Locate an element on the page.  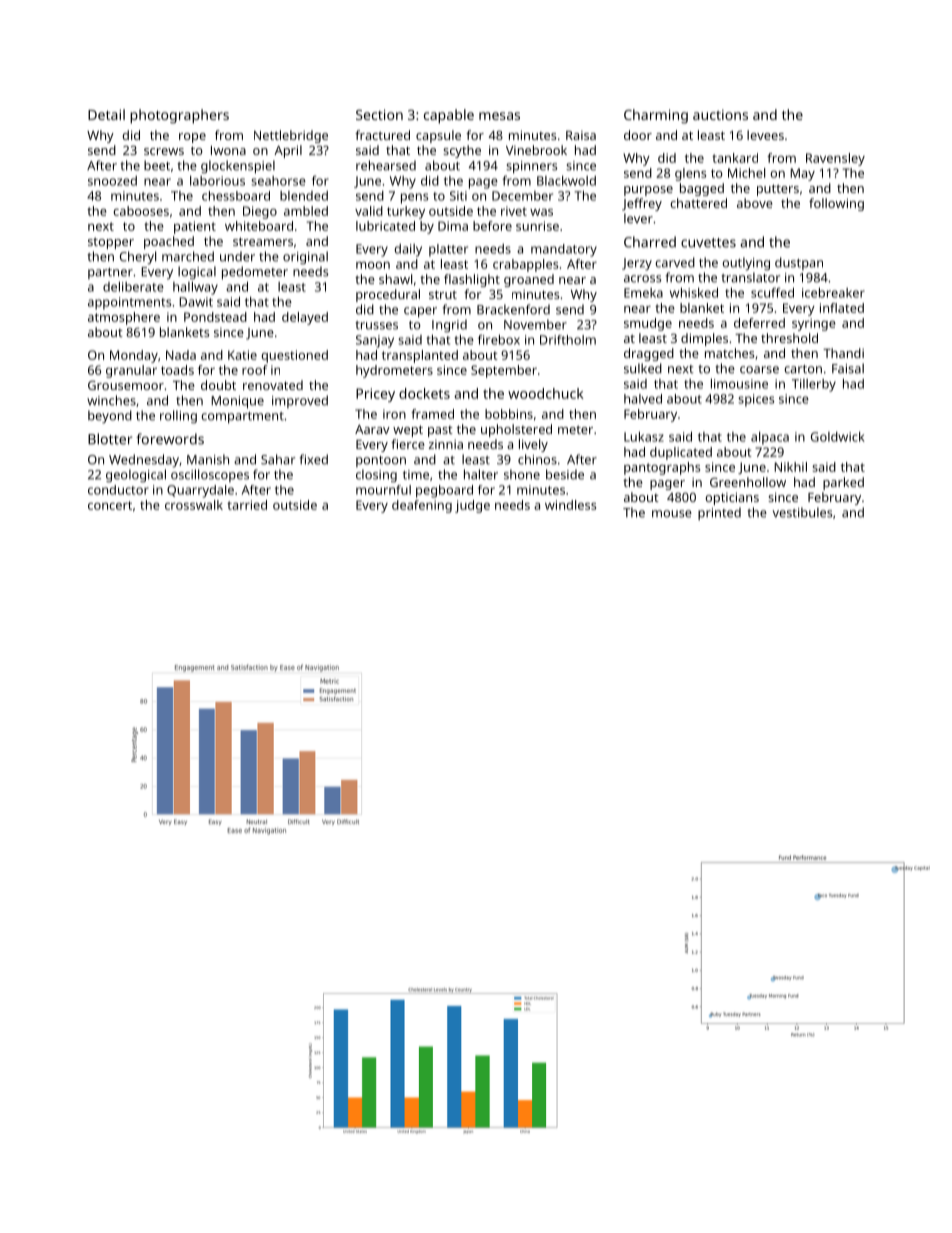
crosswalk is located at coordinates (194, 505).
